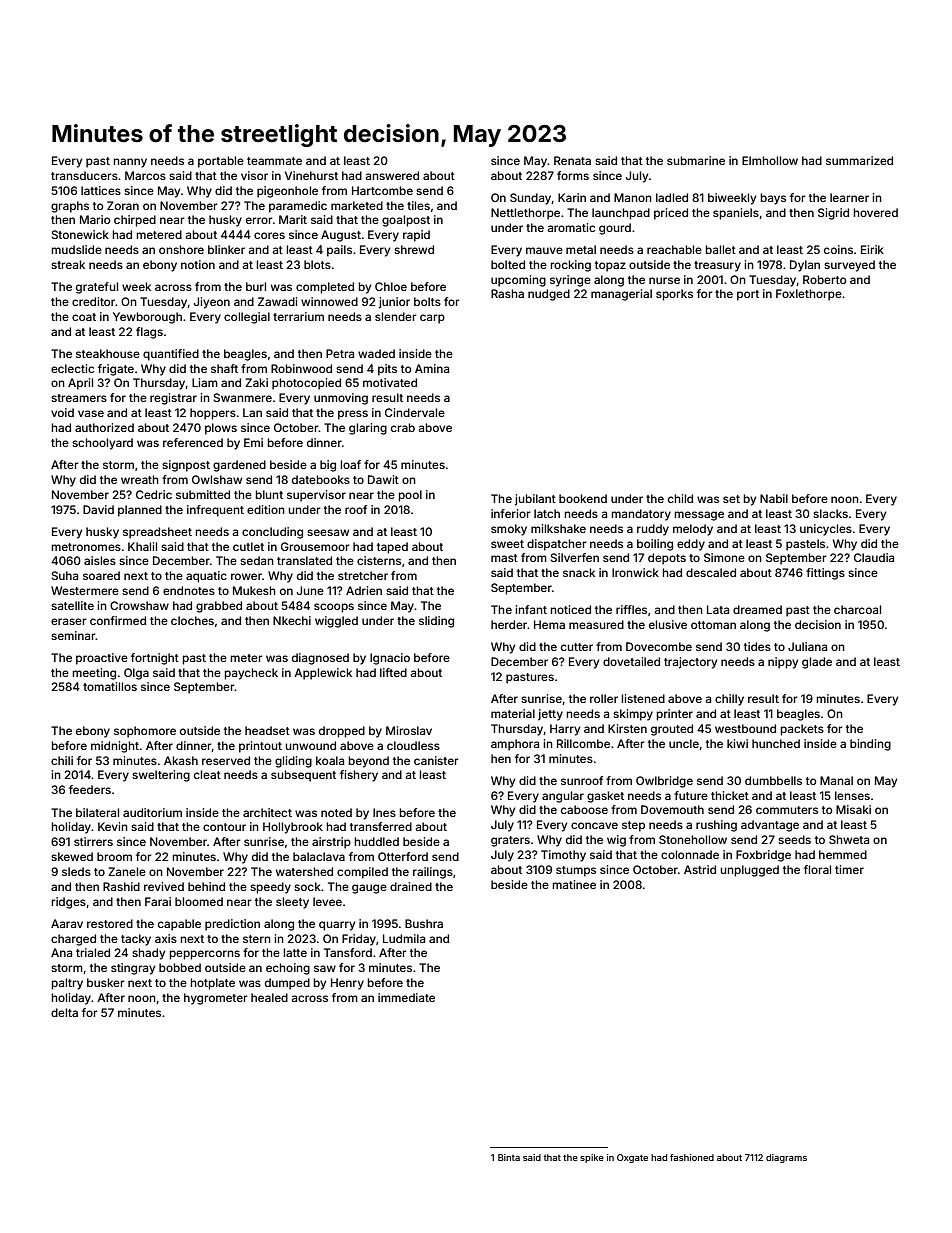  I want to click on bookend, so click(583, 498).
